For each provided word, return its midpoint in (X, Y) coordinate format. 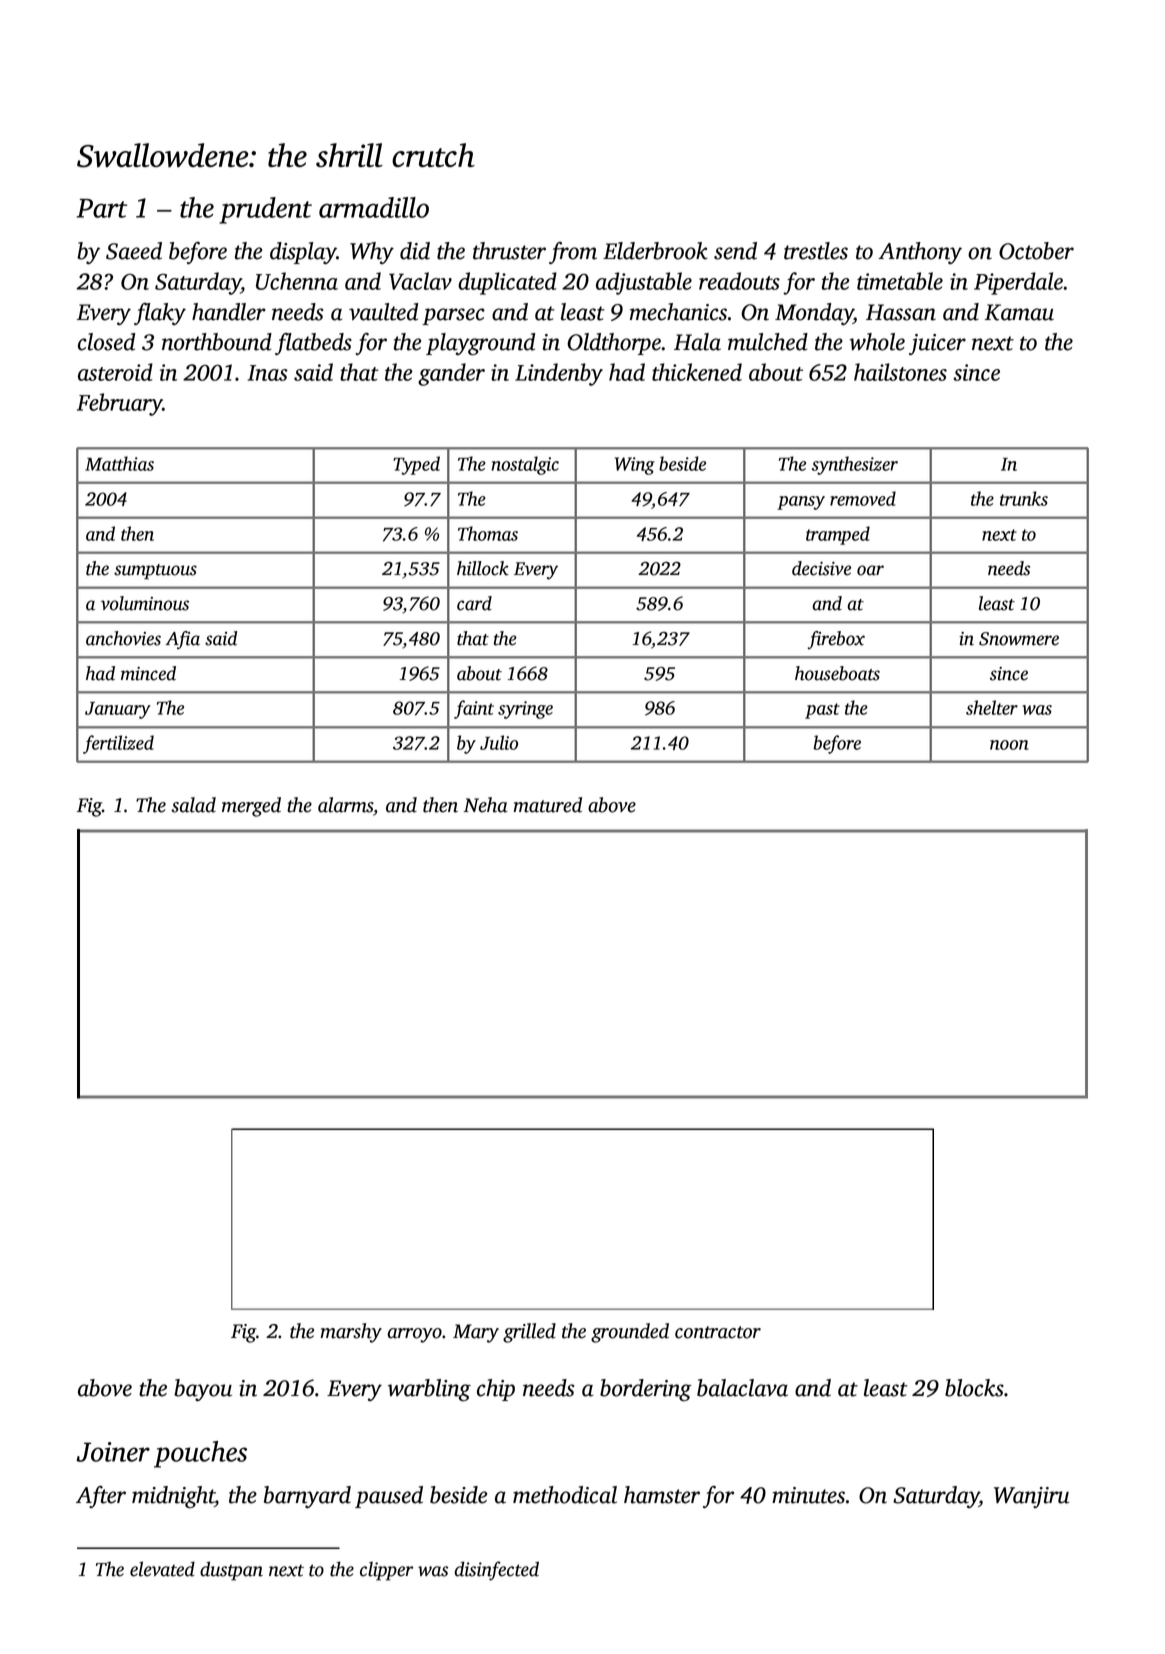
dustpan (231, 1571)
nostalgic (525, 465)
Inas (268, 373)
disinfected (497, 1571)
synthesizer (855, 465)
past (822, 711)
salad (193, 805)
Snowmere (1019, 639)
